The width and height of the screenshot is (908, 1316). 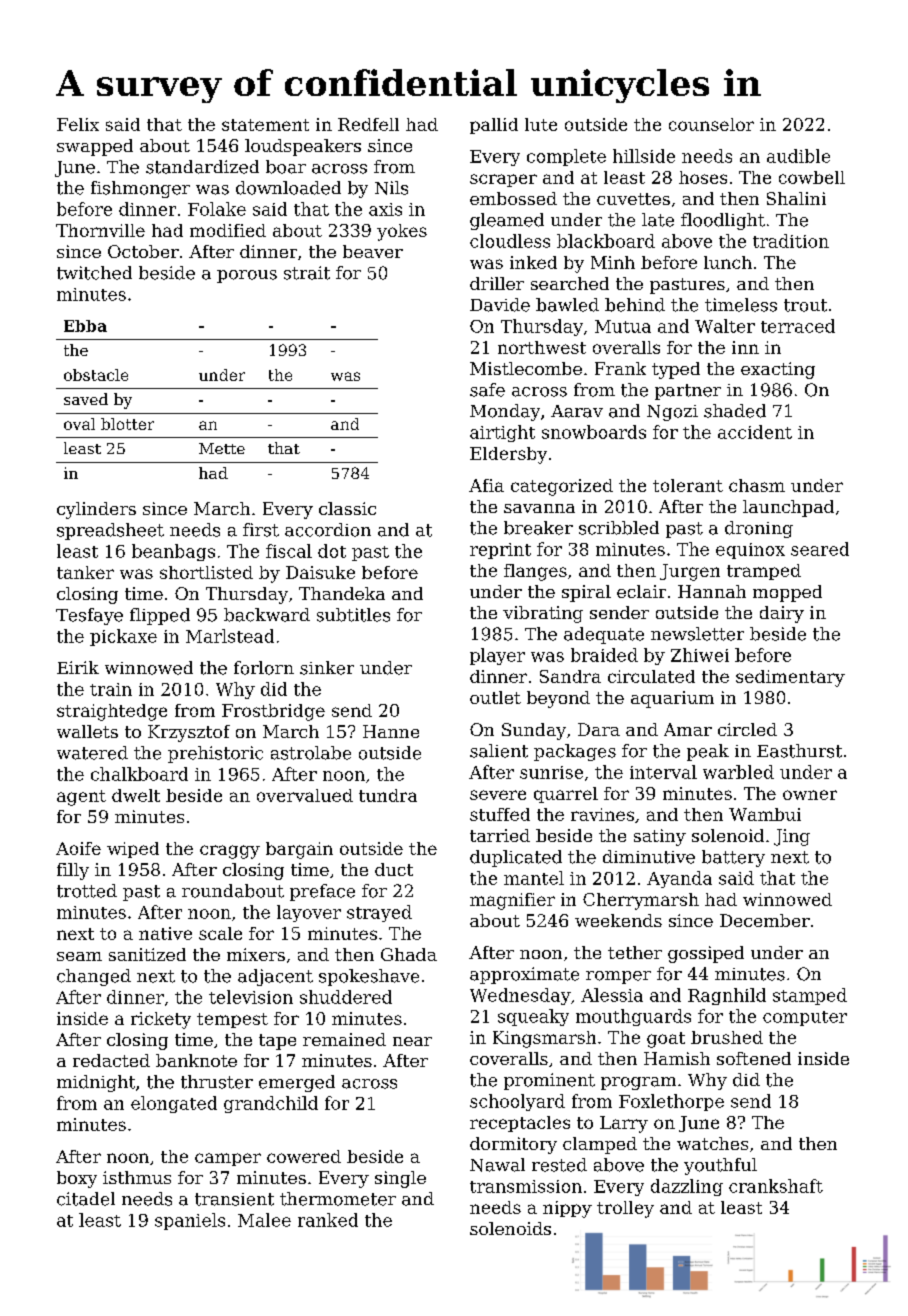 What do you see at coordinates (524, 975) in the screenshot?
I see `approximate` at bounding box center [524, 975].
